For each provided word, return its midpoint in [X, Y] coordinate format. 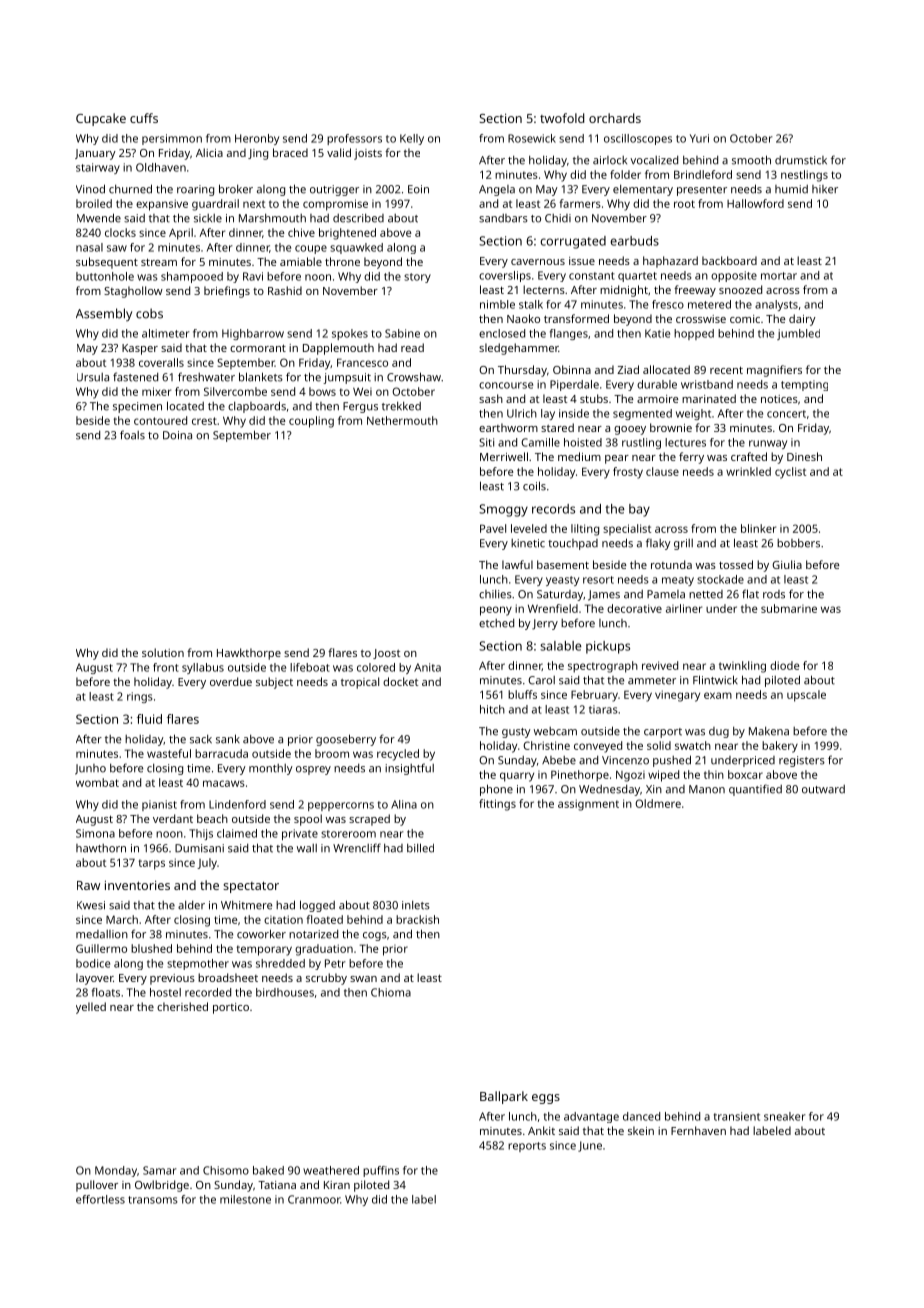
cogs [375, 936]
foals [132, 435]
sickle [208, 218]
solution [163, 652]
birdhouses [285, 992]
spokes [350, 334]
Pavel [493, 528]
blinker [758, 528]
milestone [245, 1199]
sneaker [785, 1116]
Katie [657, 333]
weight [693, 414]
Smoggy [503, 510]
